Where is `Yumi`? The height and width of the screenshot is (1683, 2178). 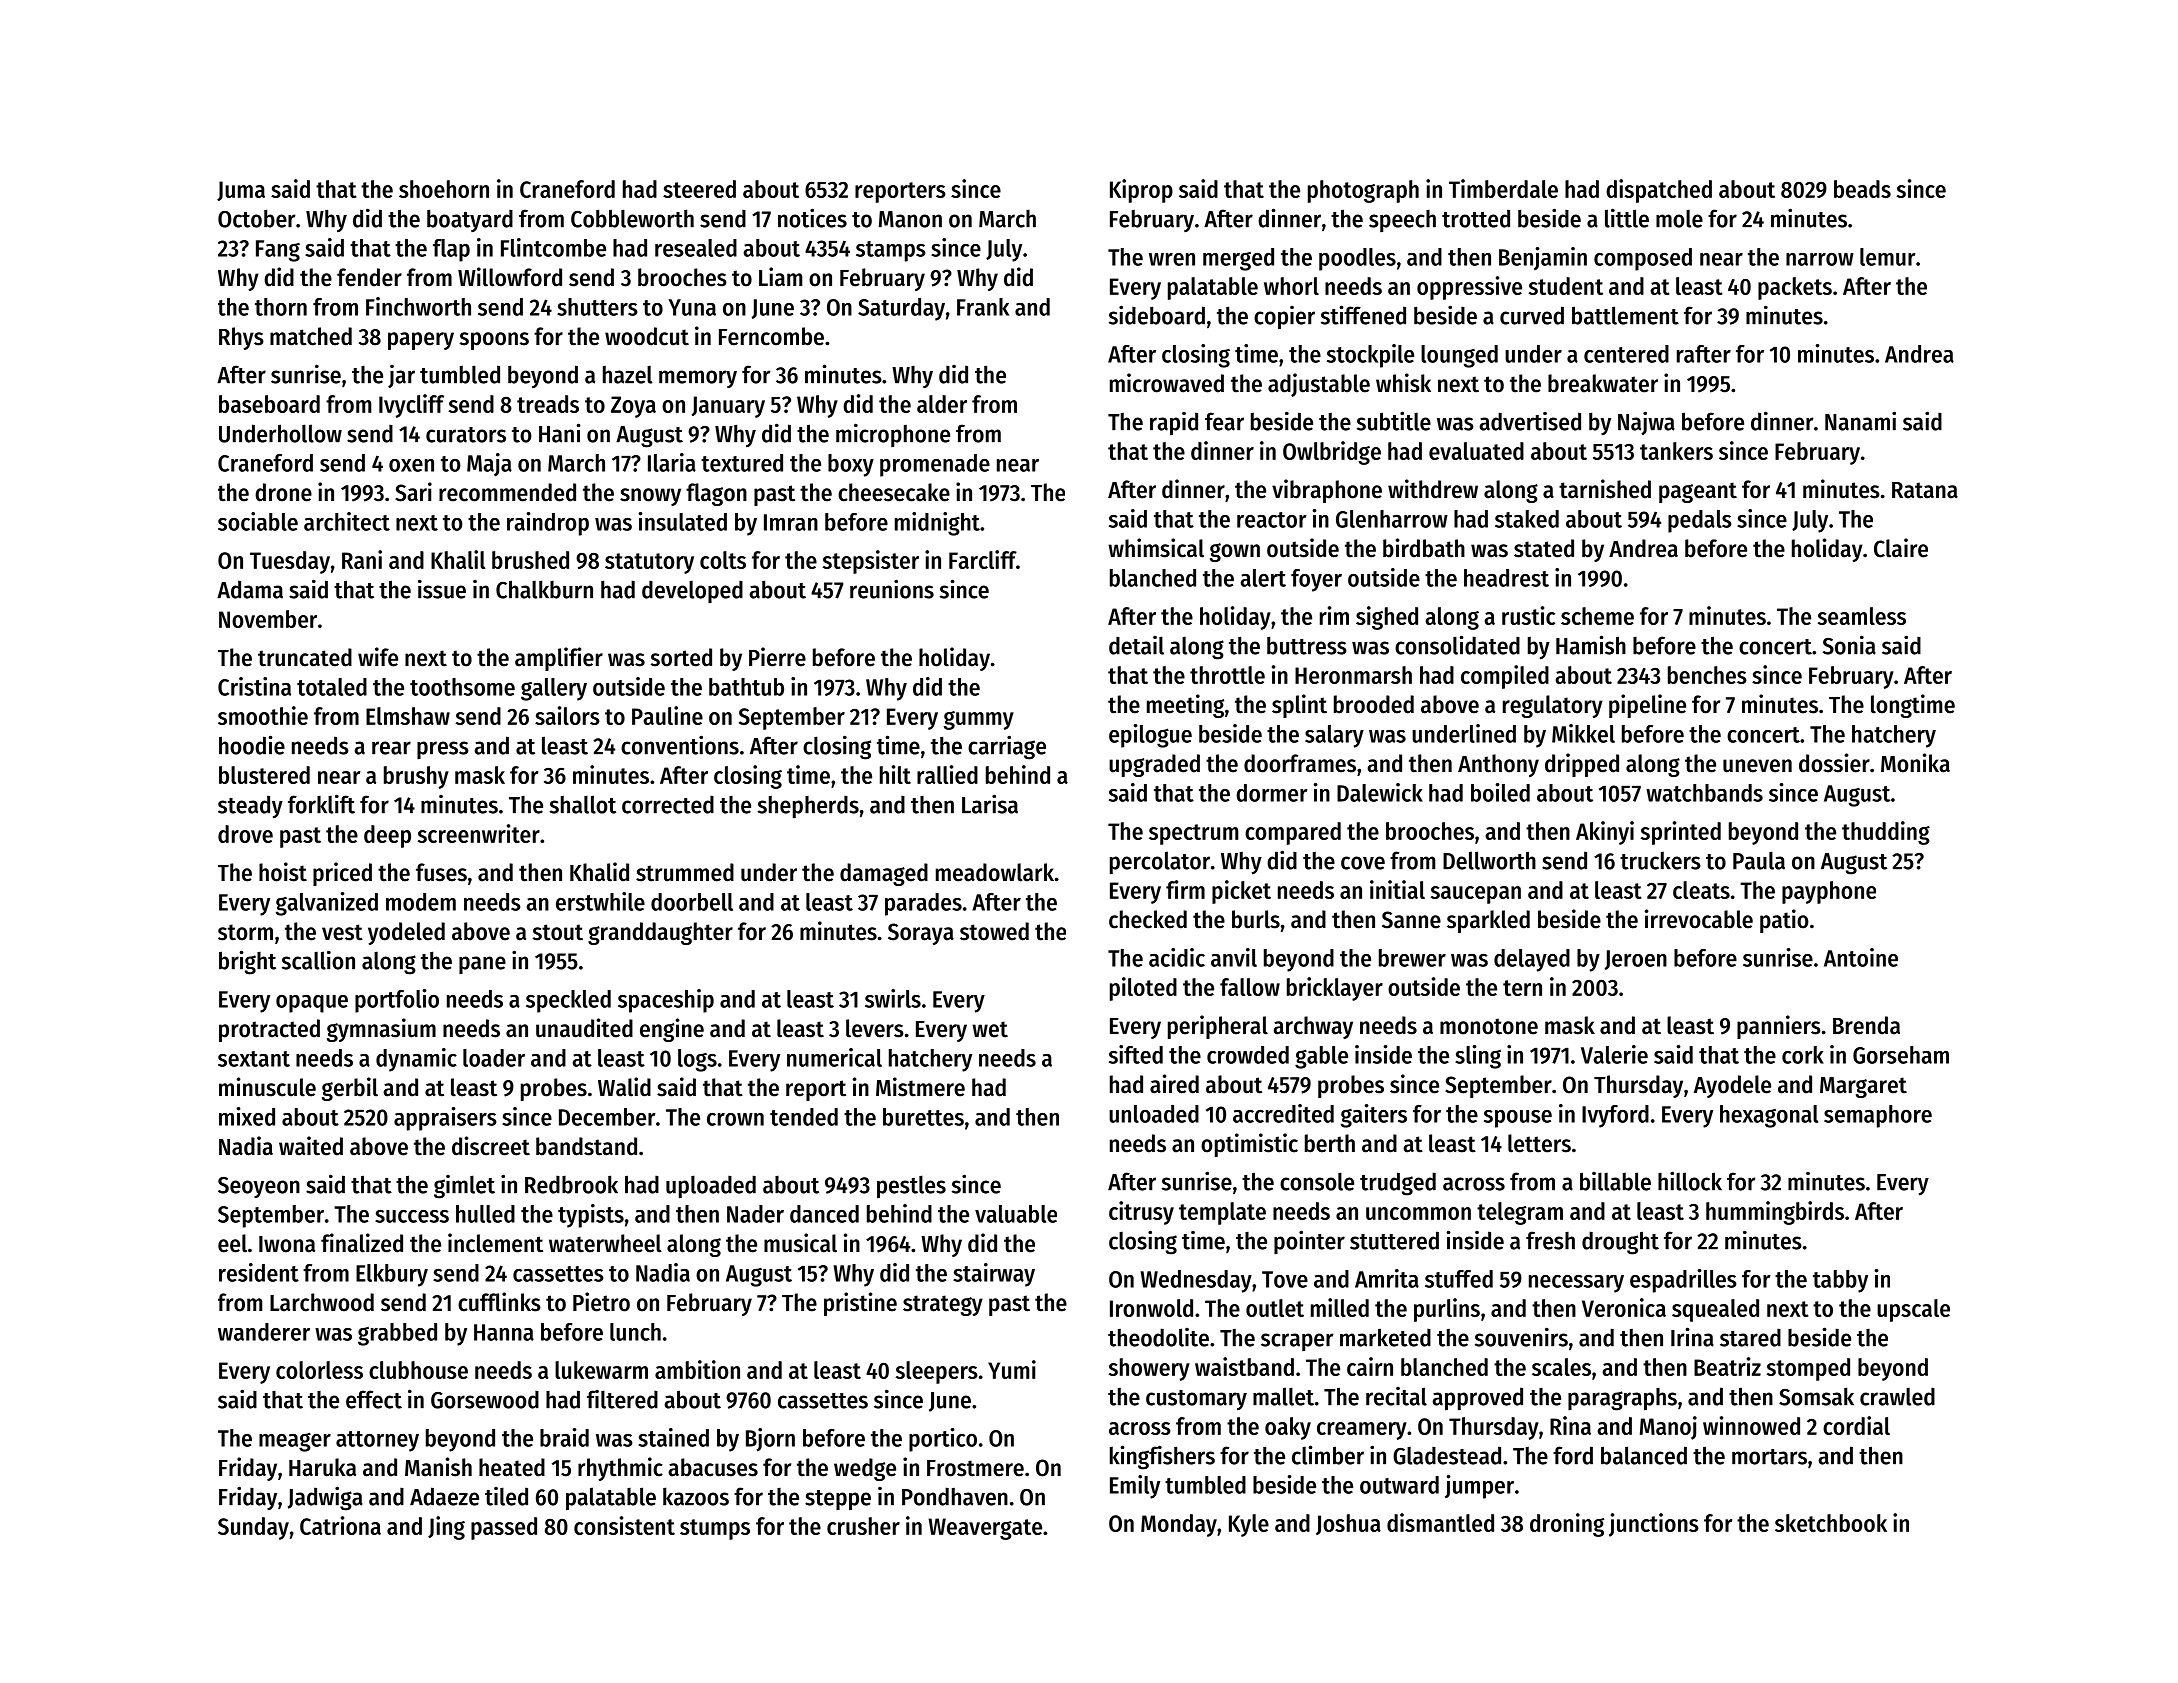 Yumi is located at coordinates (1012, 1369).
